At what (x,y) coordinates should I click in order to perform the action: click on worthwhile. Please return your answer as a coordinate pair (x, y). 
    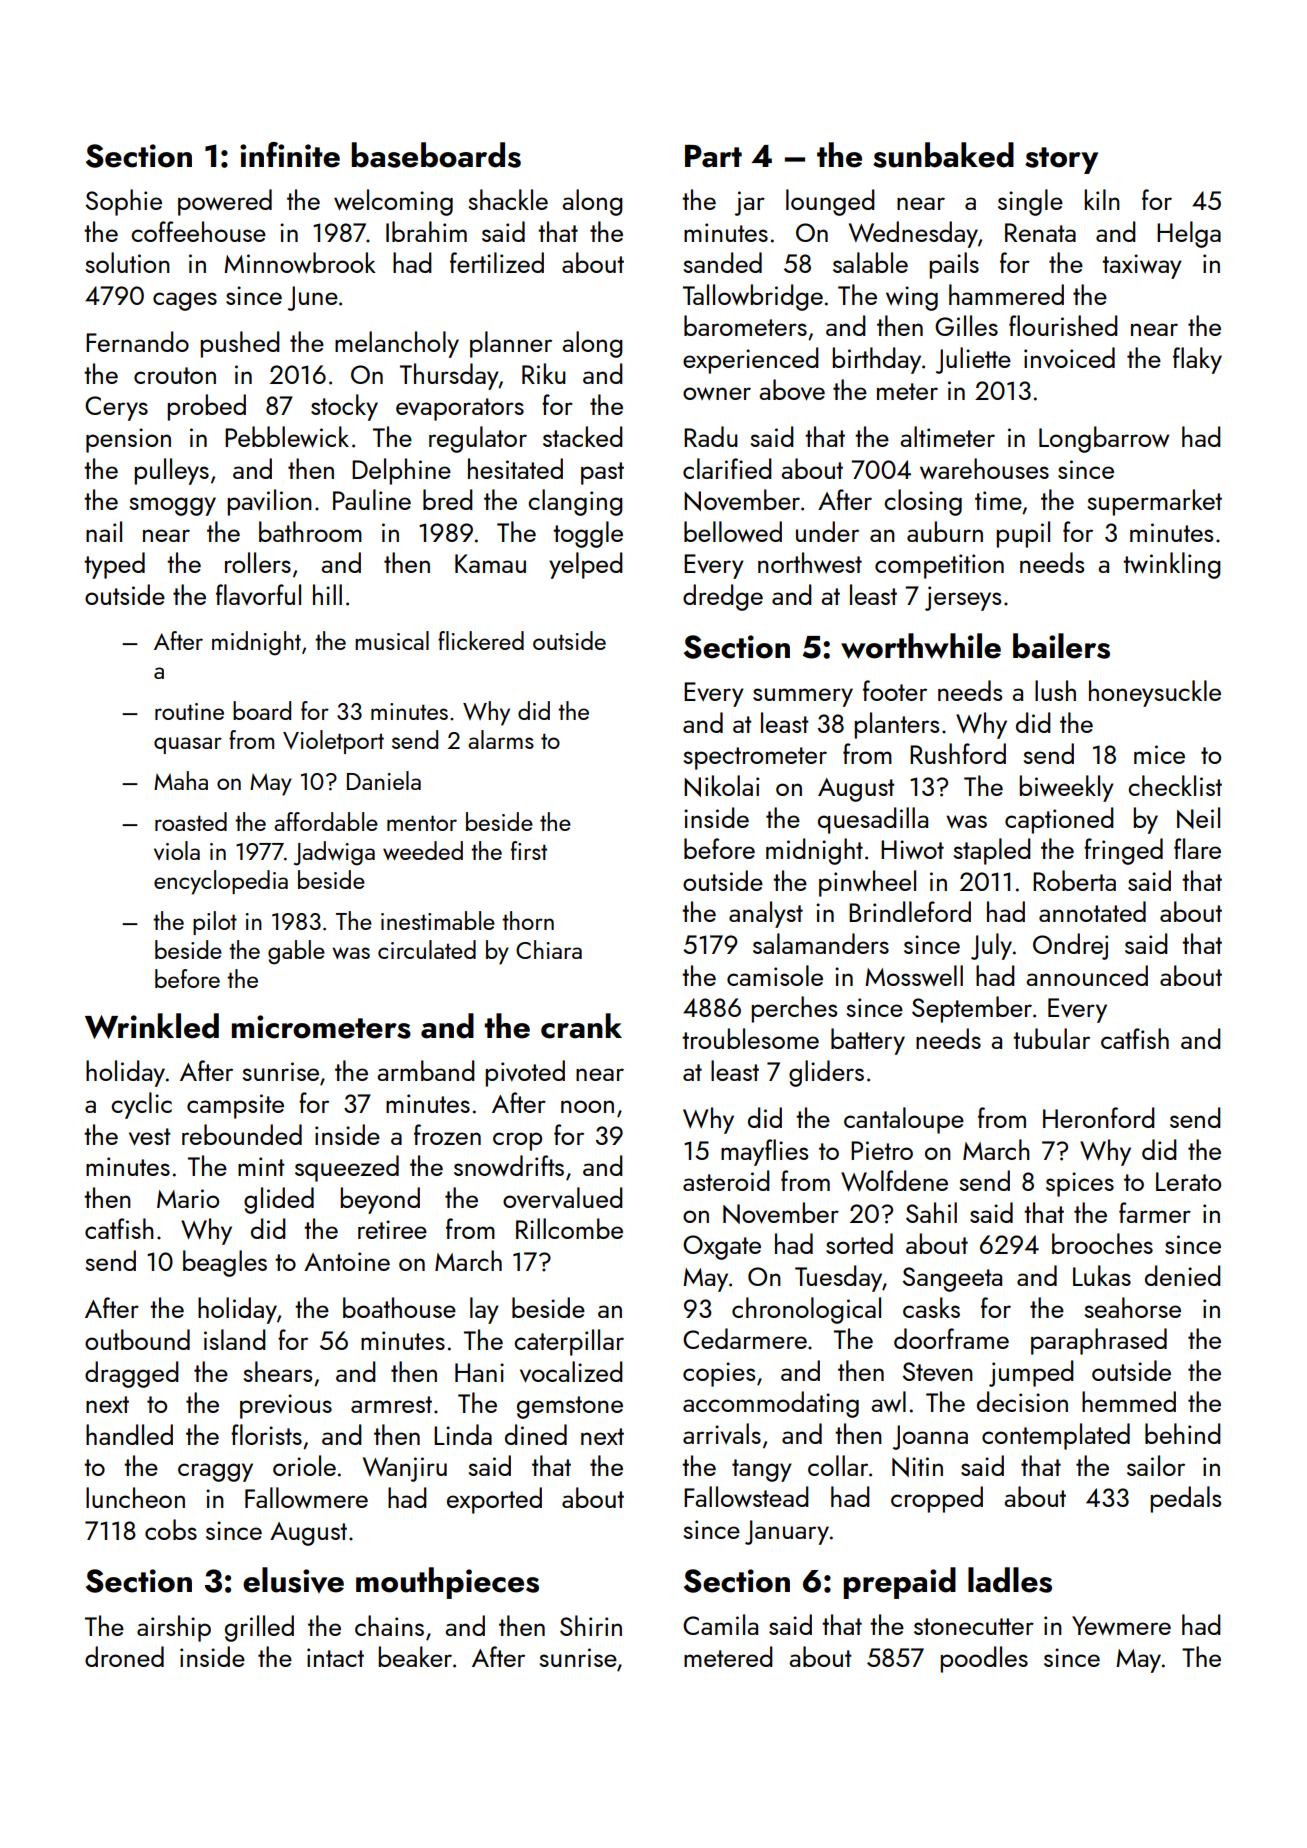
    Looking at the image, I should click on (921, 646).
